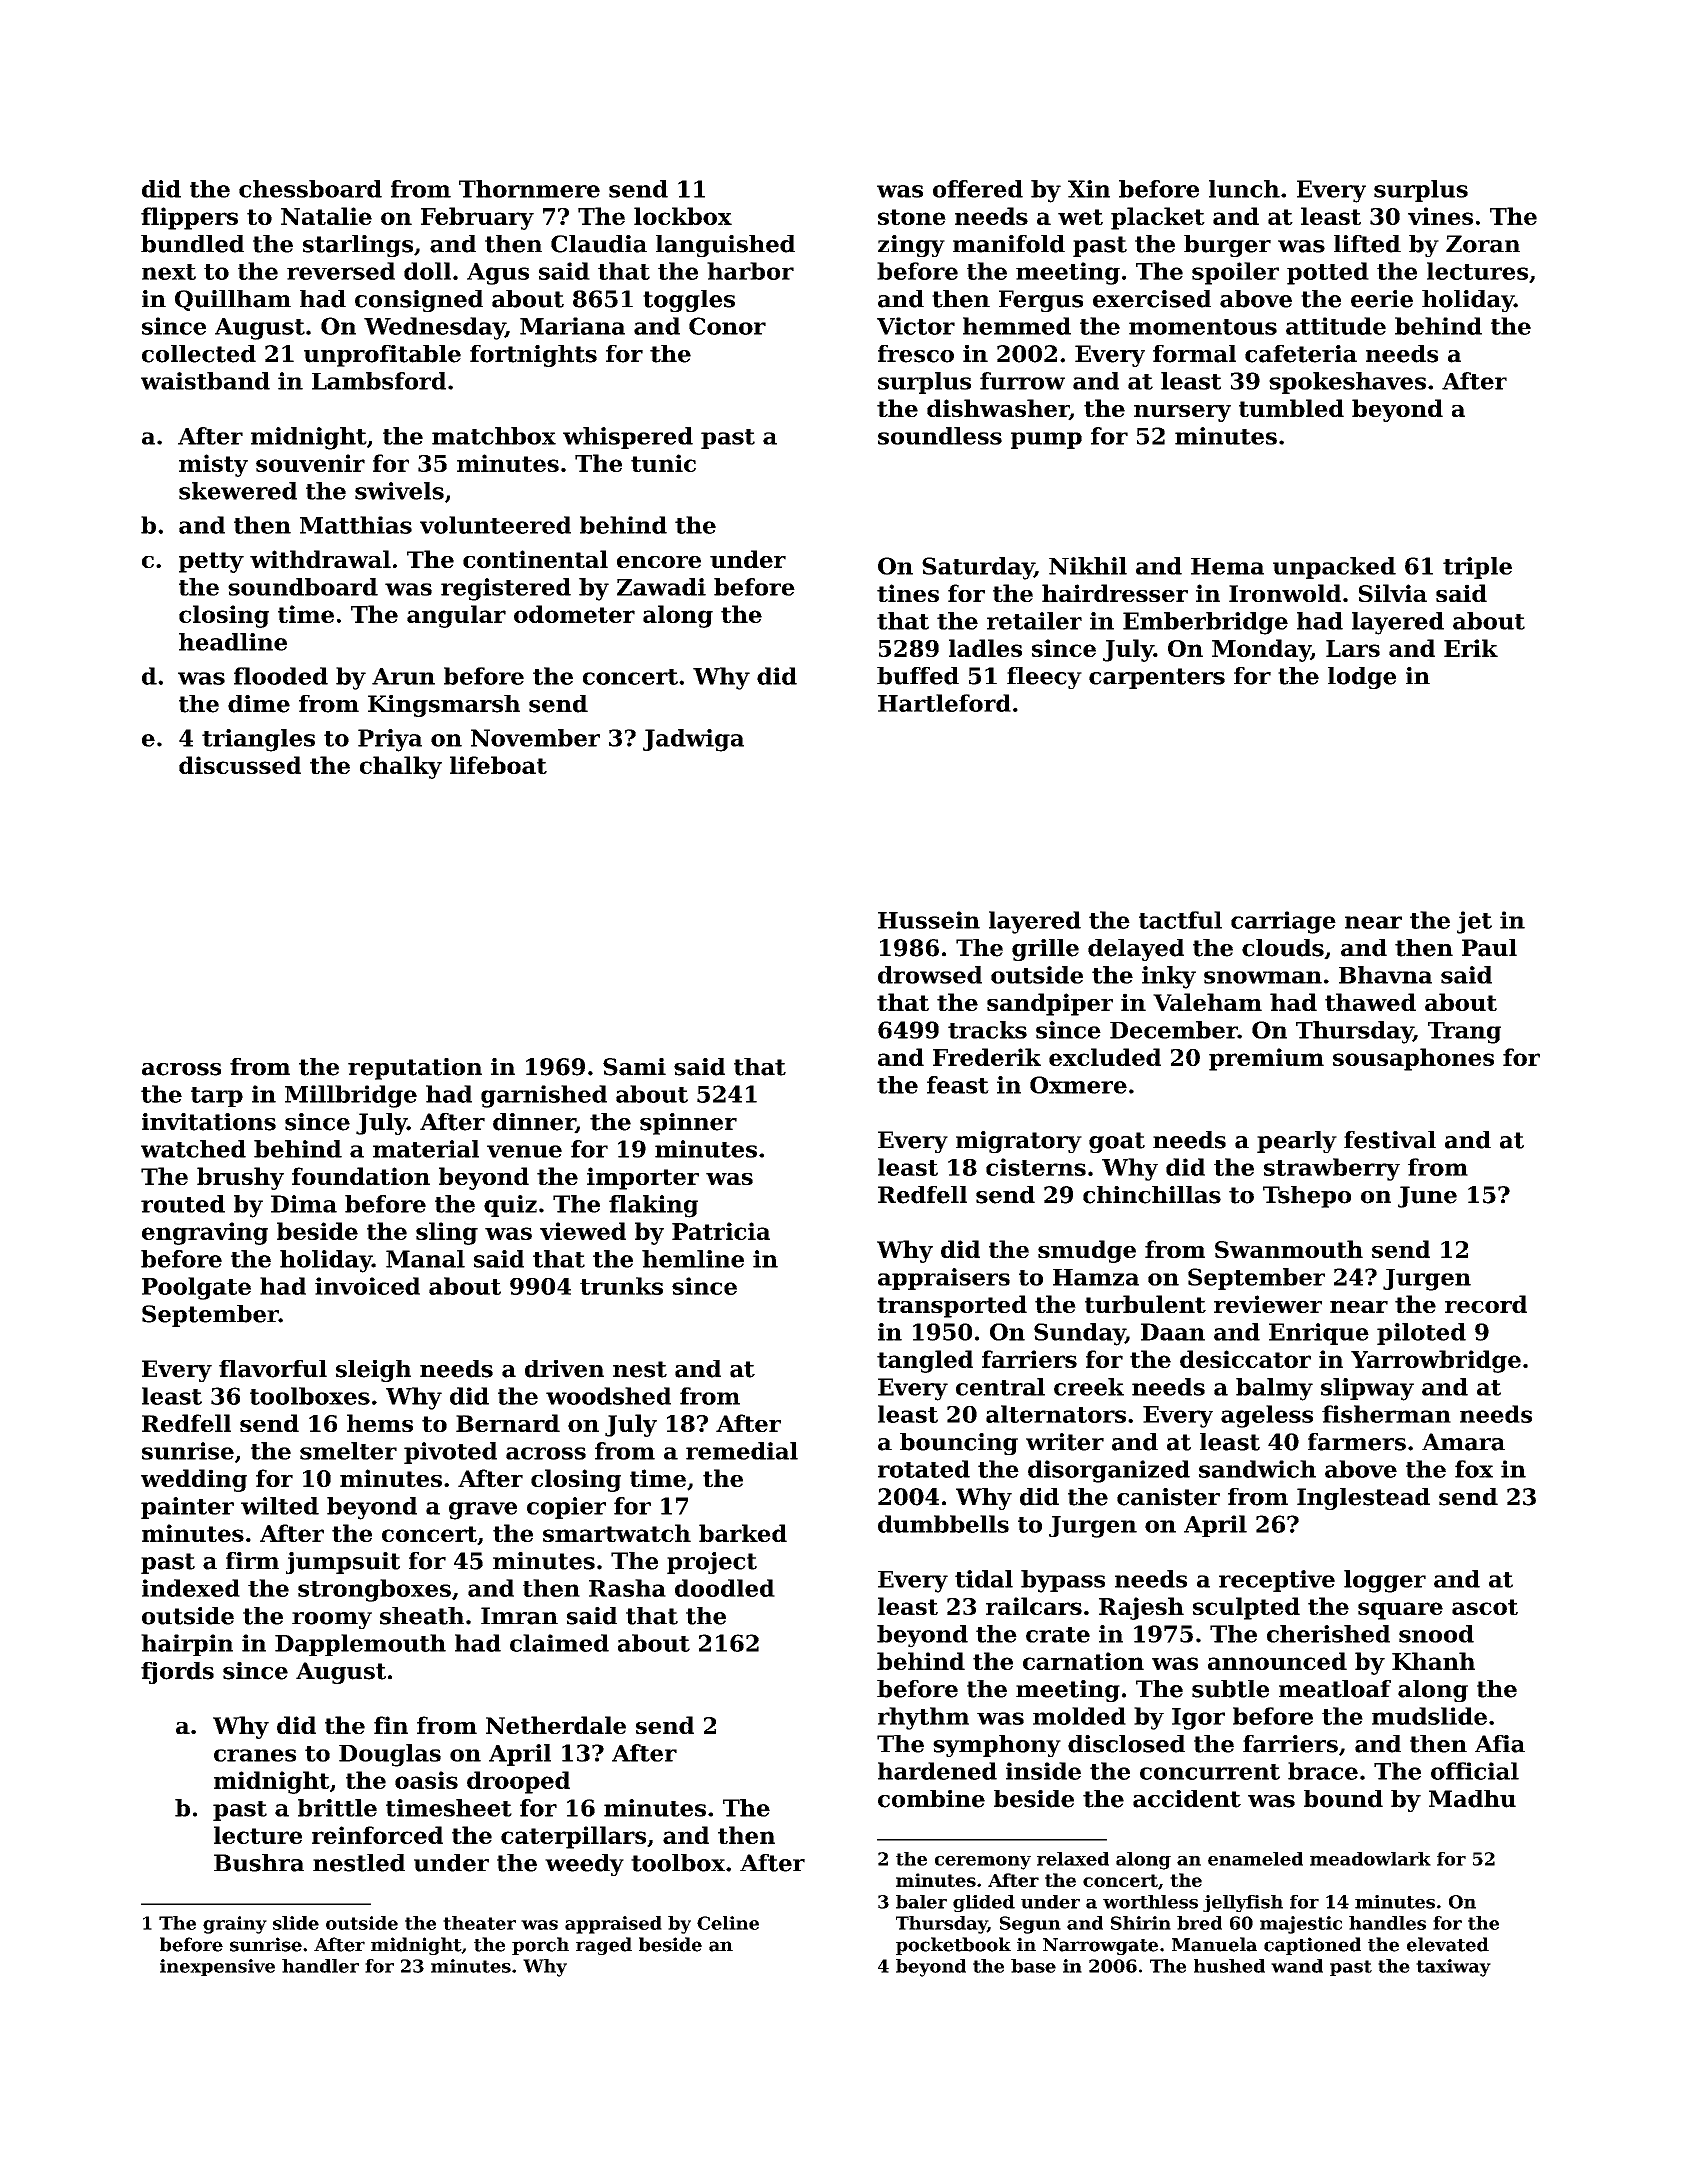 The height and width of the image is (2178, 1683). What do you see at coordinates (688, 1124) in the image?
I see `spinner` at bounding box center [688, 1124].
